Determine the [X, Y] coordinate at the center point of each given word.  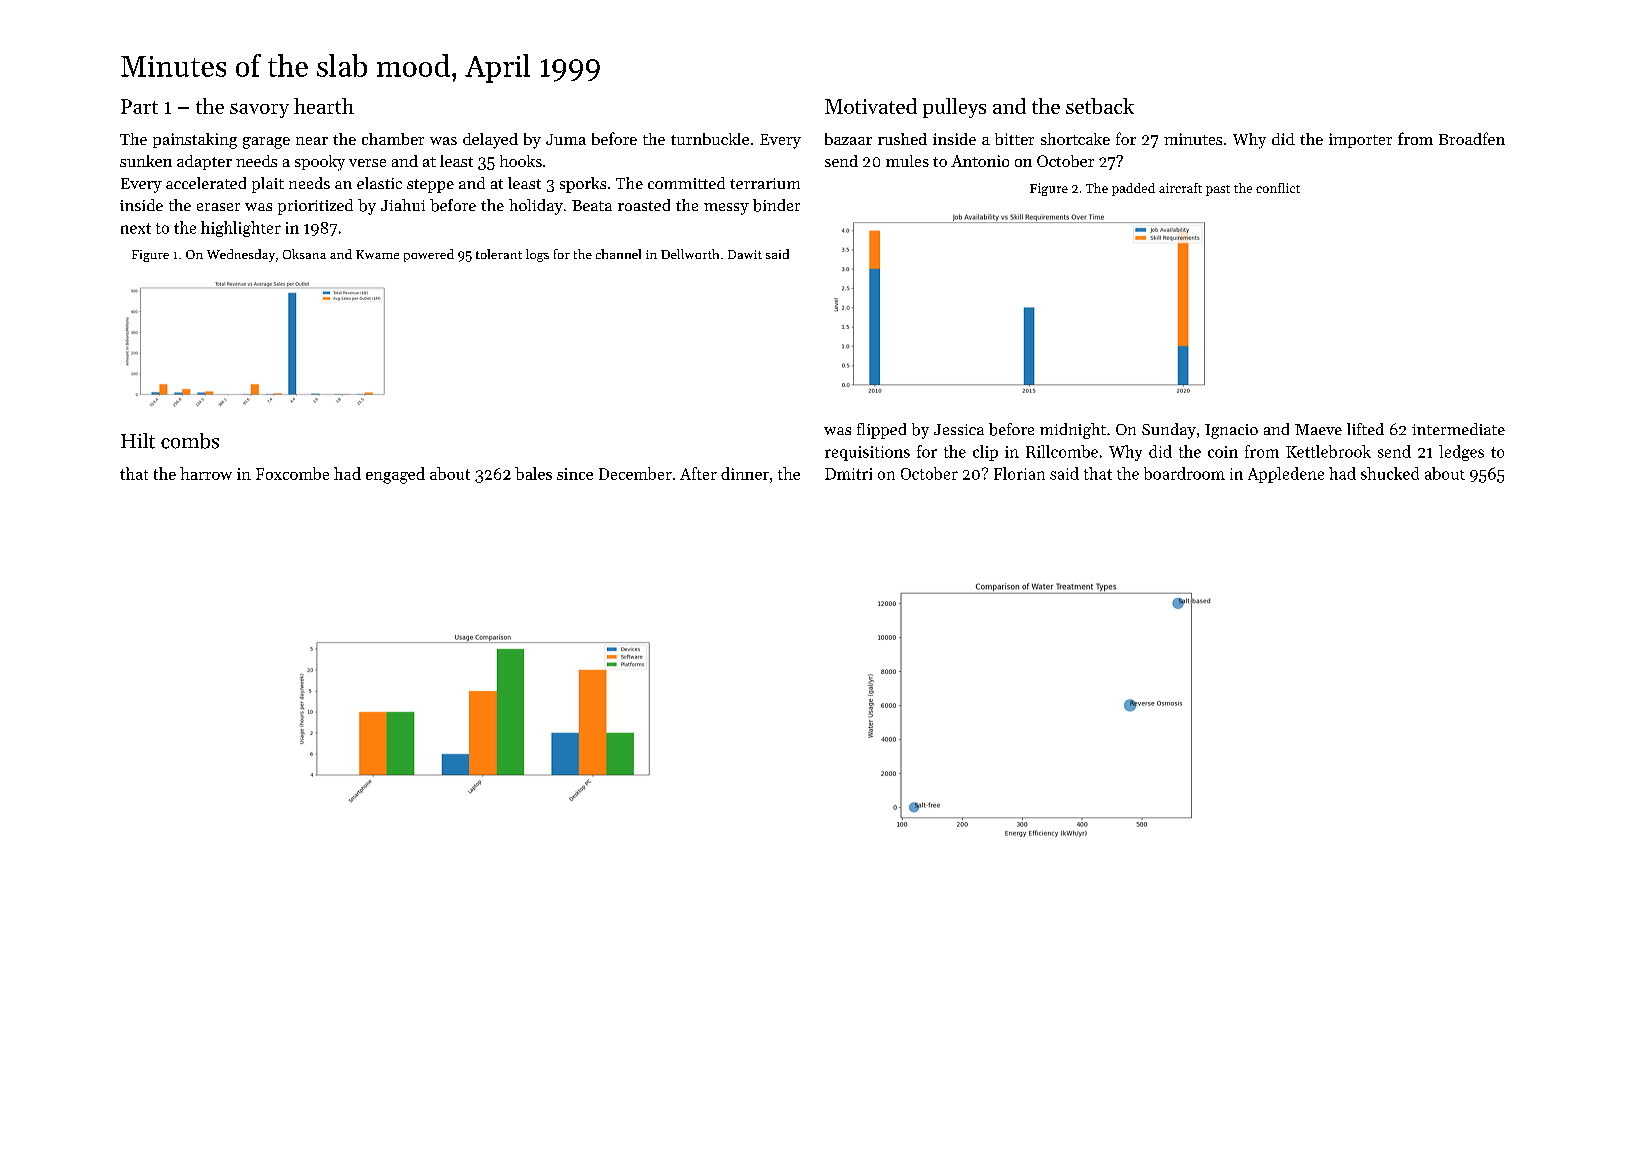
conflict [1278, 188]
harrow [206, 473]
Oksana [304, 254]
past [1218, 190]
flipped [881, 431]
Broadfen [1472, 138]
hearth [324, 106]
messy [726, 209]
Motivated [871, 106]
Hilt [138, 441]
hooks [521, 161]
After [698, 473]
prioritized [315, 207]
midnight [1073, 431]
